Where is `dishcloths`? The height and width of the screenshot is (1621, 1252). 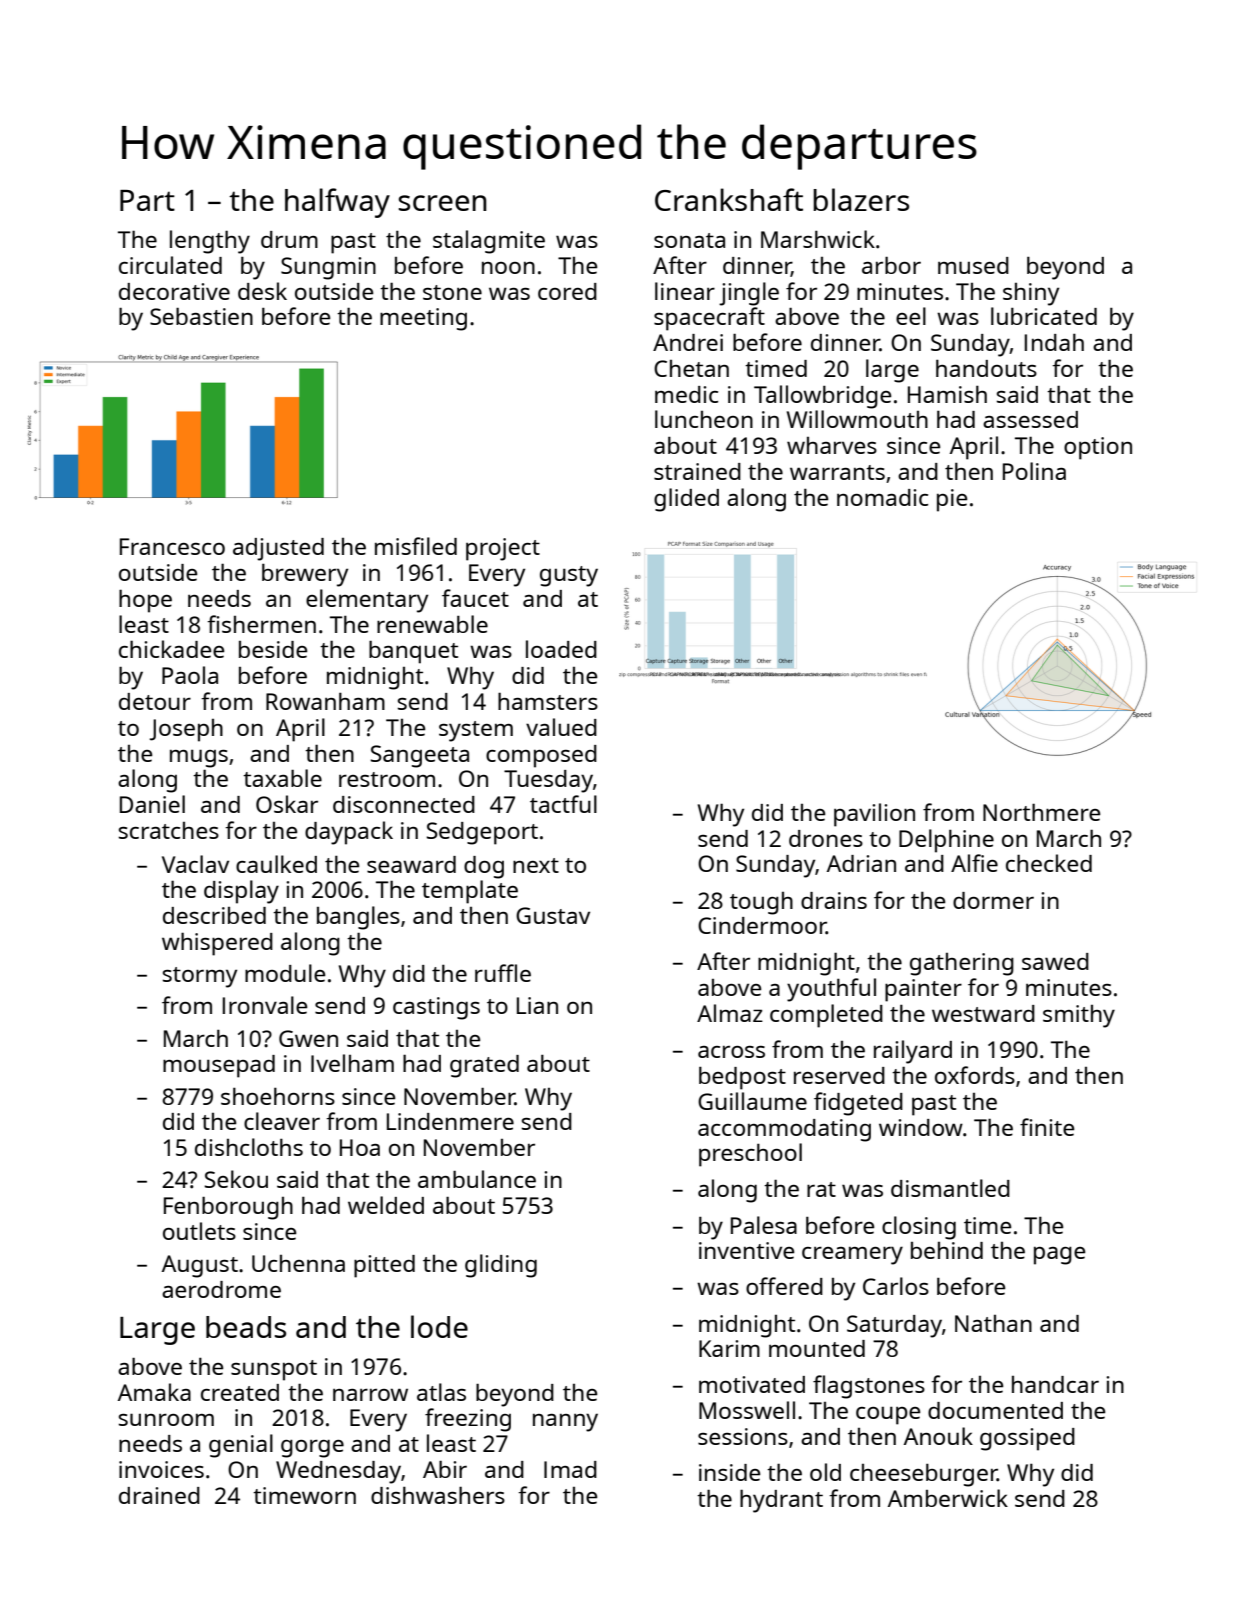
dishcloths is located at coordinates (249, 1147).
